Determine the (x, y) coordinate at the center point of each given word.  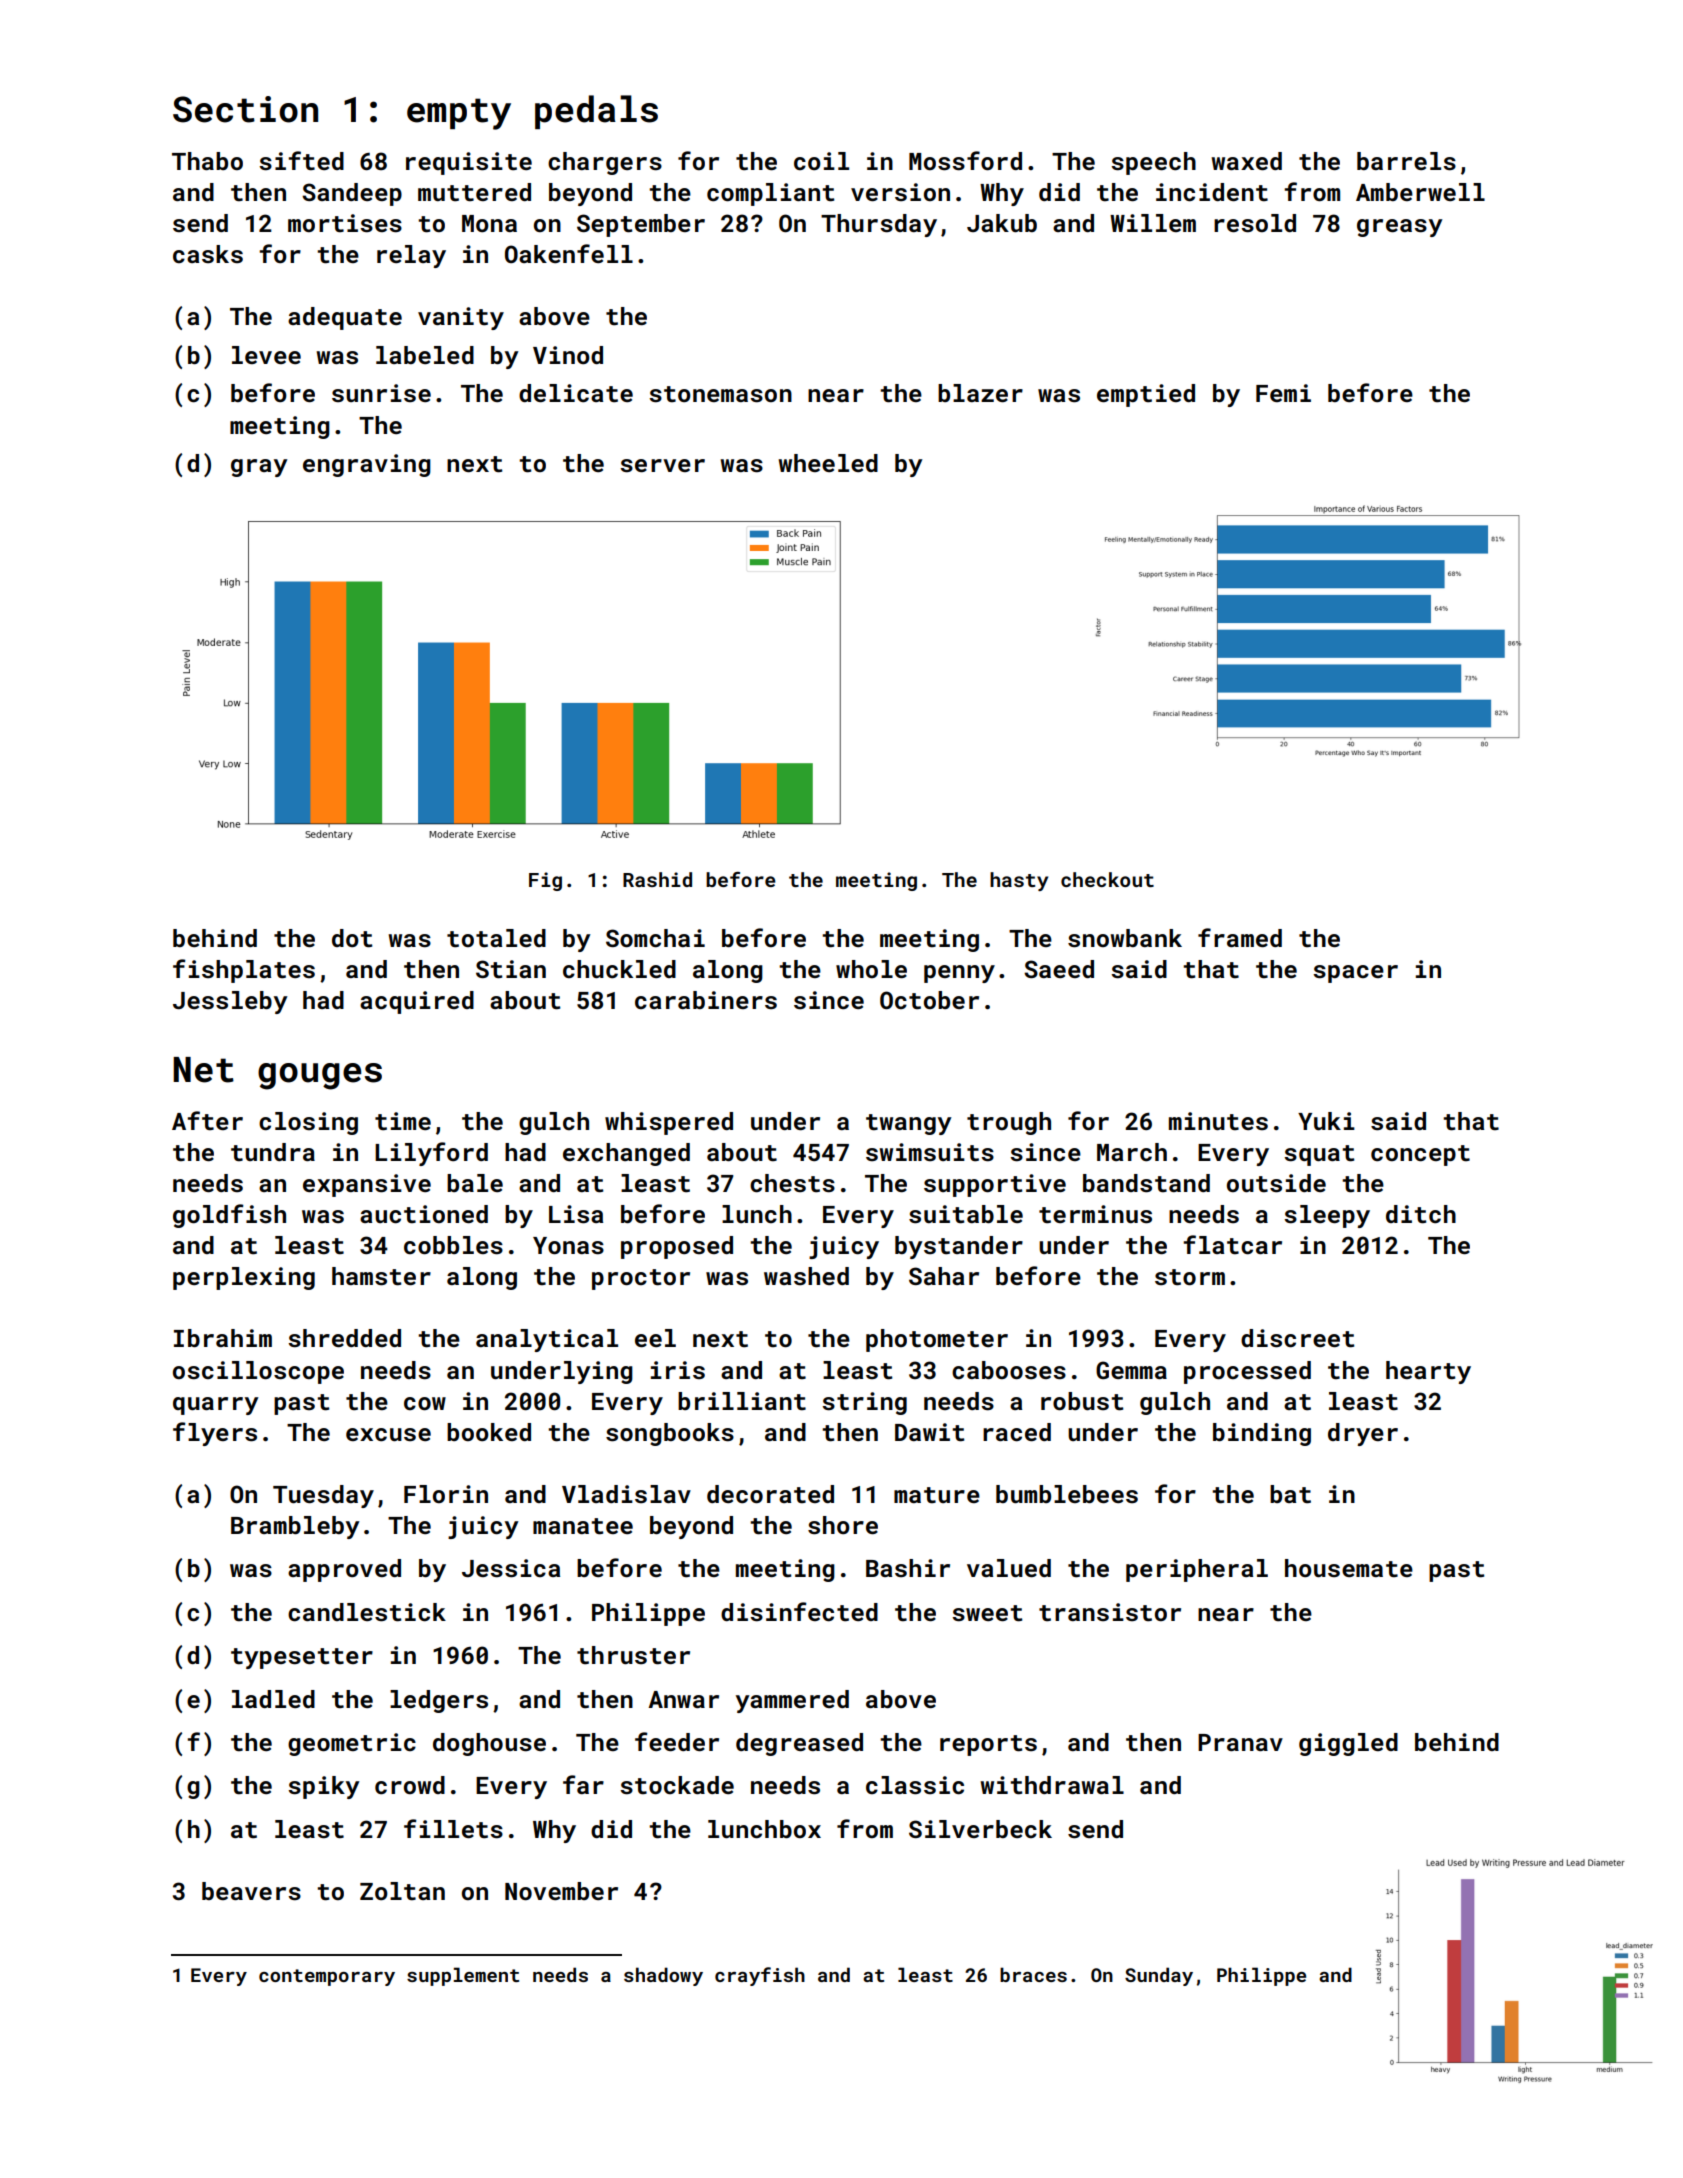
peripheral (1197, 1570)
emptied (1146, 395)
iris (678, 1370)
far (583, 1784)
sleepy (1327, 1216)
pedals (596, 112)
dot (352, 938)
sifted (301, 161)
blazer (980, 393)
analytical (547, 1340)
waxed (1247, 161)
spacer (1355, 974)
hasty (1019, 881)
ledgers (439, 1701)
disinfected (799, 1612)
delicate (576, 393)
